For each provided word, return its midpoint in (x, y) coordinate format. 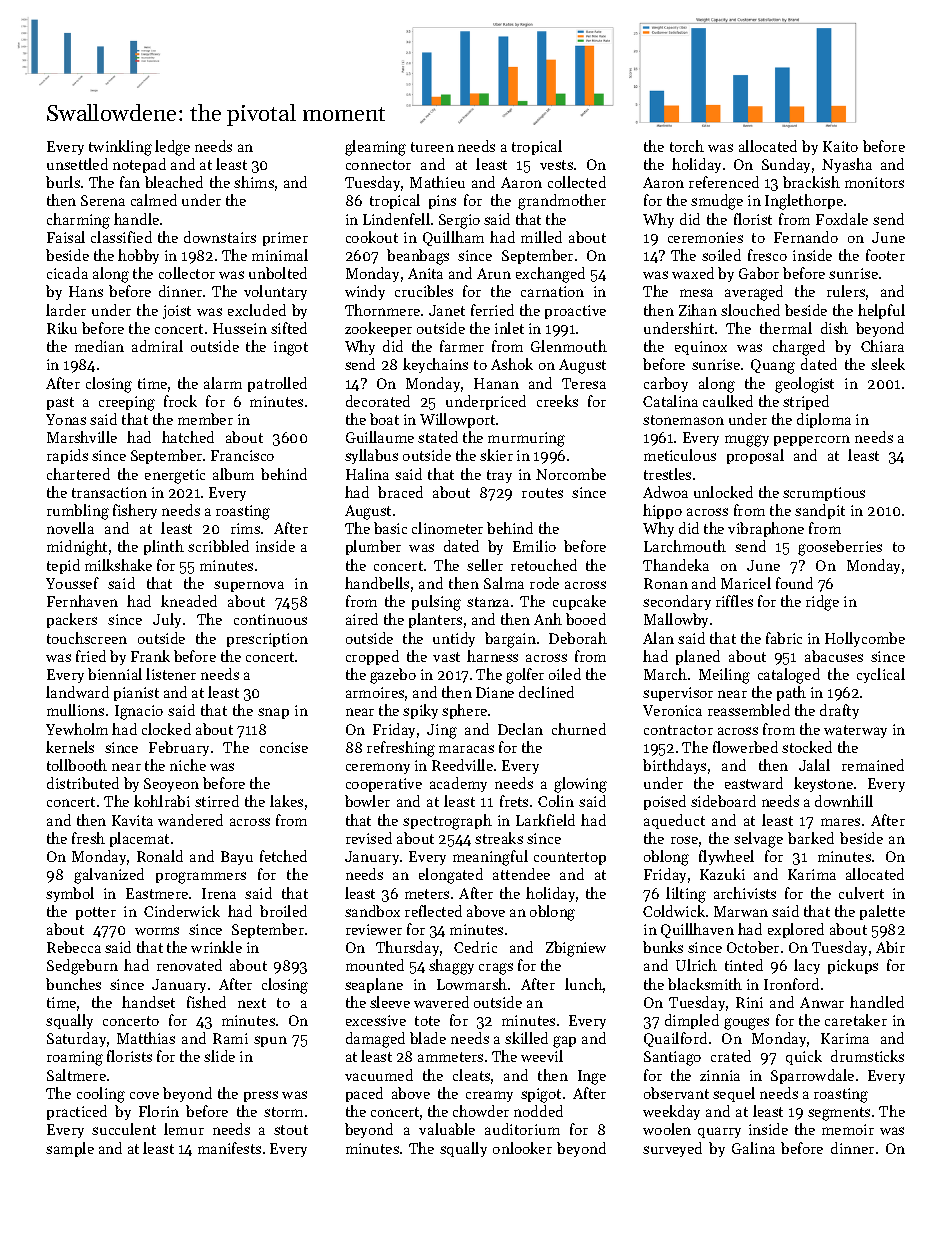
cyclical (881, 675)
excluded (257, 310)
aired (362, 619)
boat (384, 419)
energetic (175, 476)
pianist (136, 694)
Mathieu (437, 182)
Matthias (146, 1038)
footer (885, 255)
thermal (786, 328)
